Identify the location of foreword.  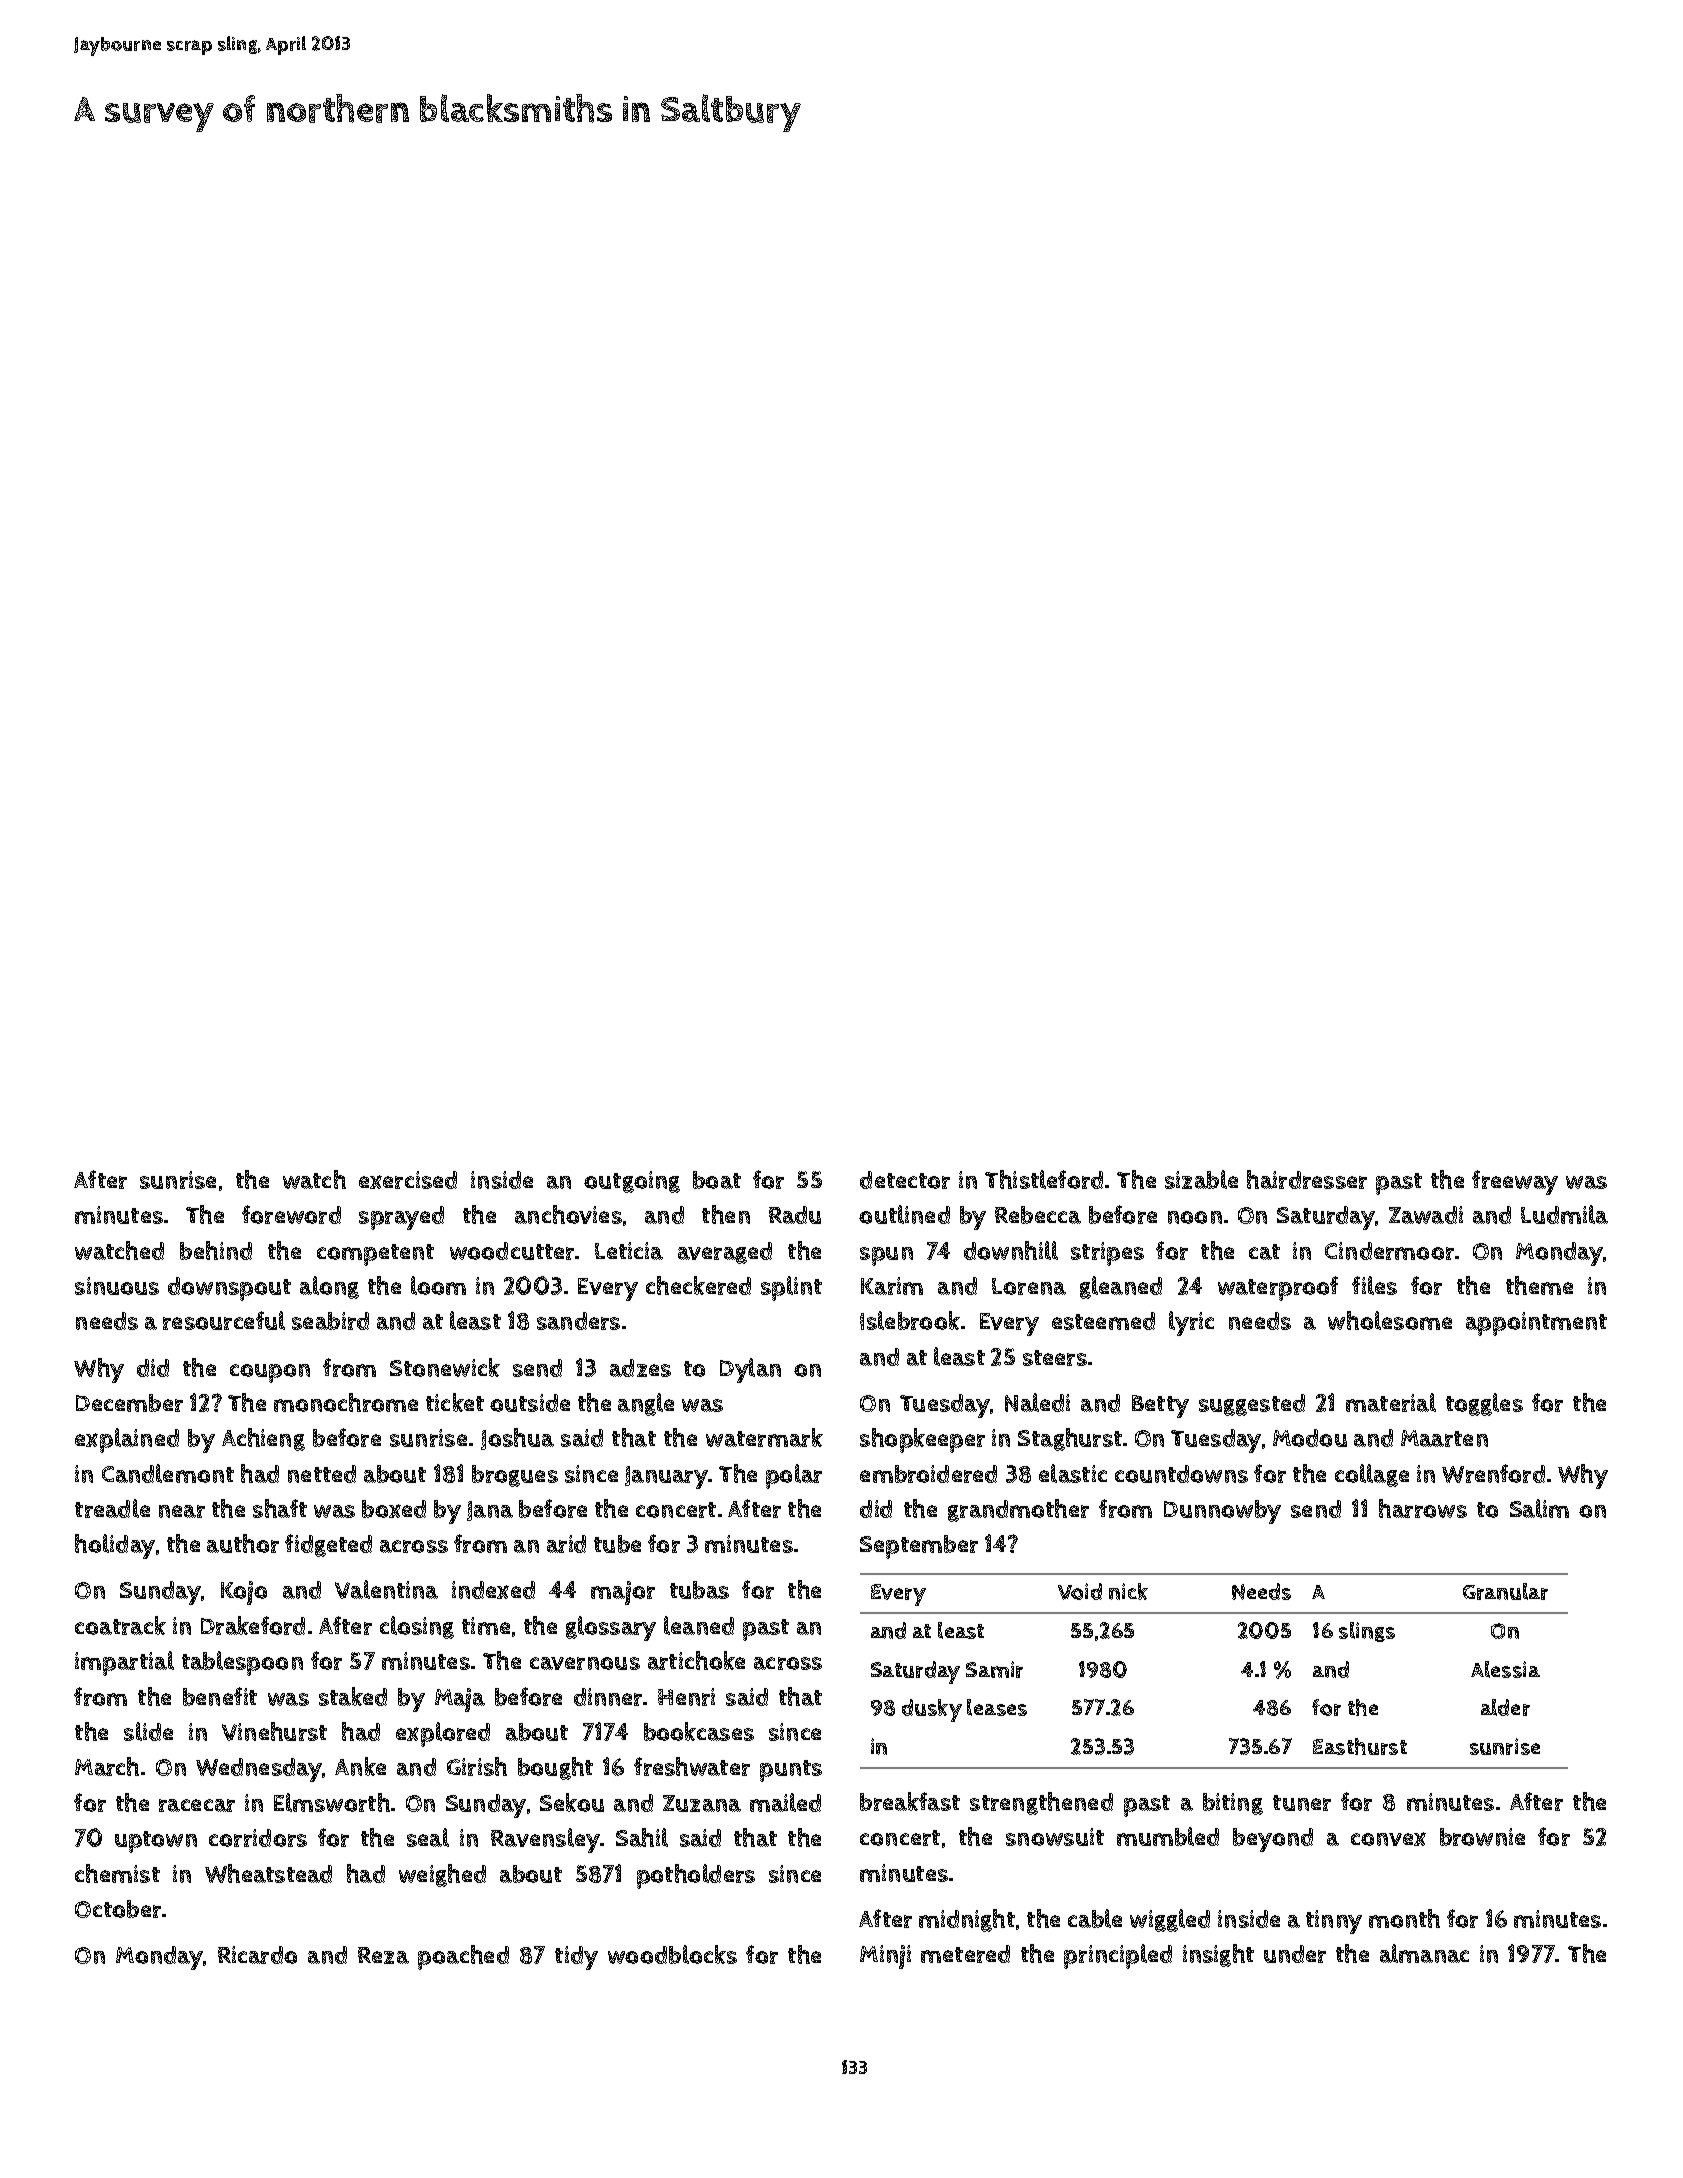
(291, 1214).
